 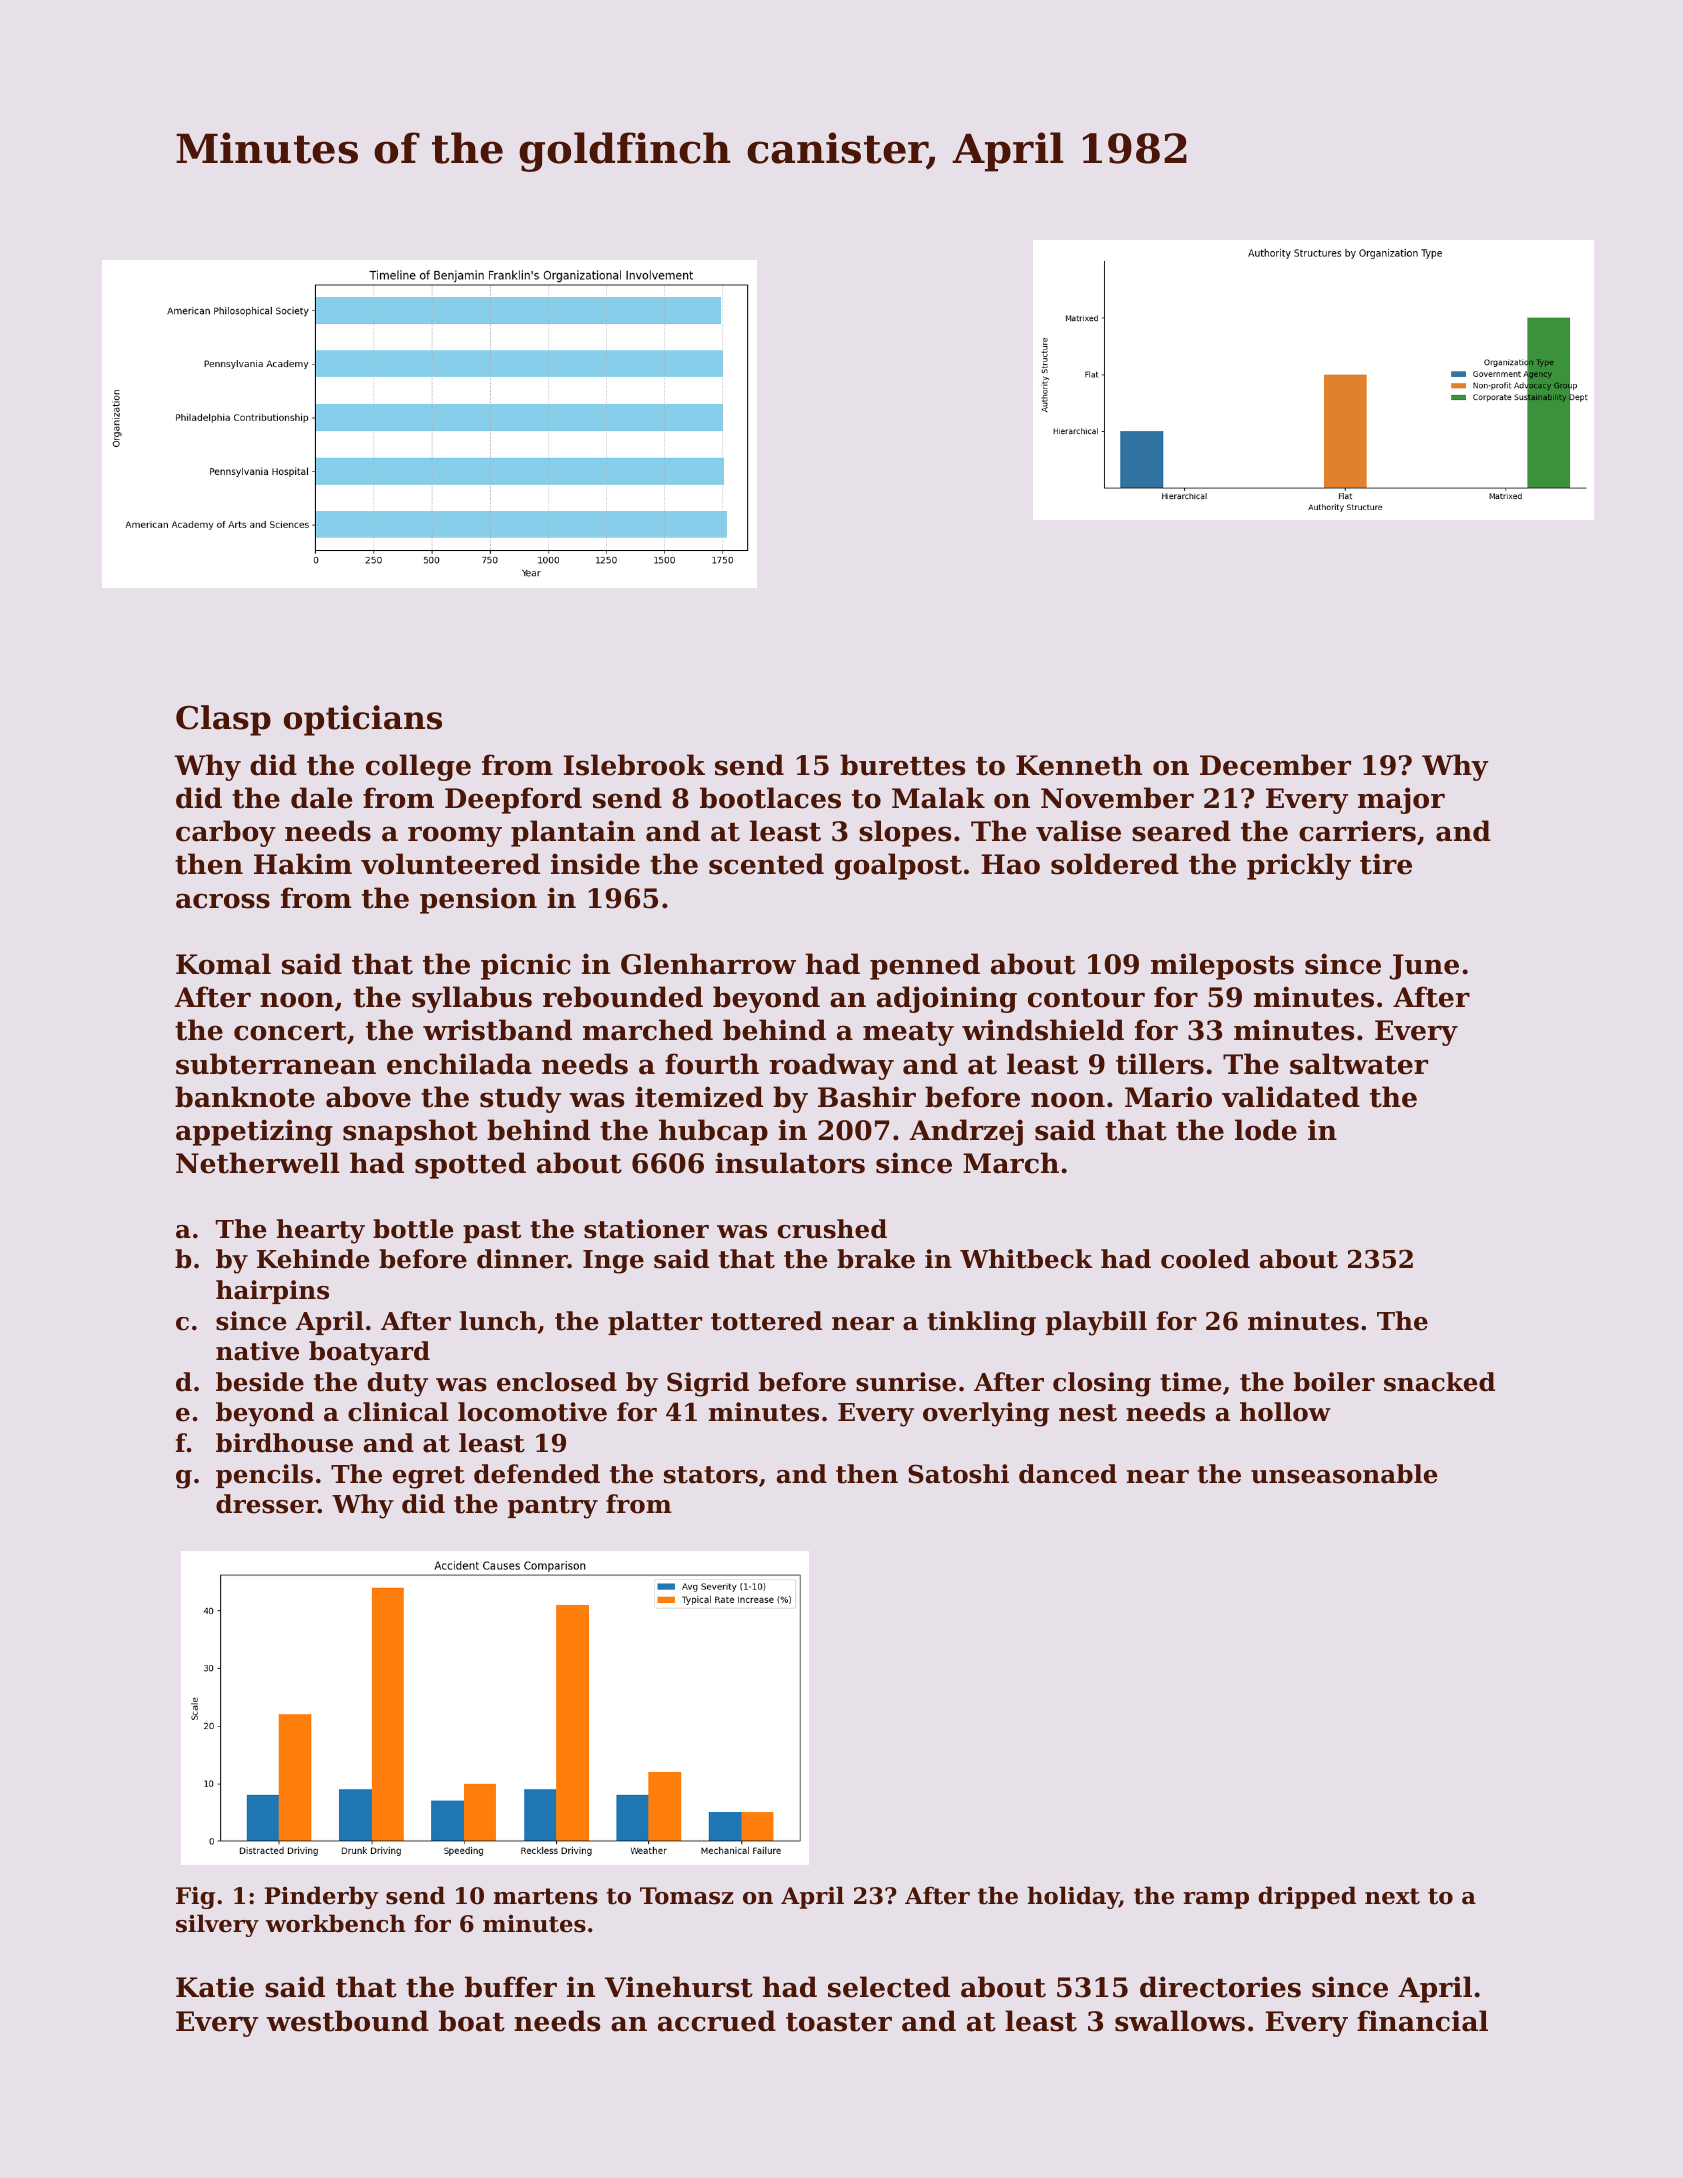 I want to click on Satoshi, so click(x=958, y=1474).
